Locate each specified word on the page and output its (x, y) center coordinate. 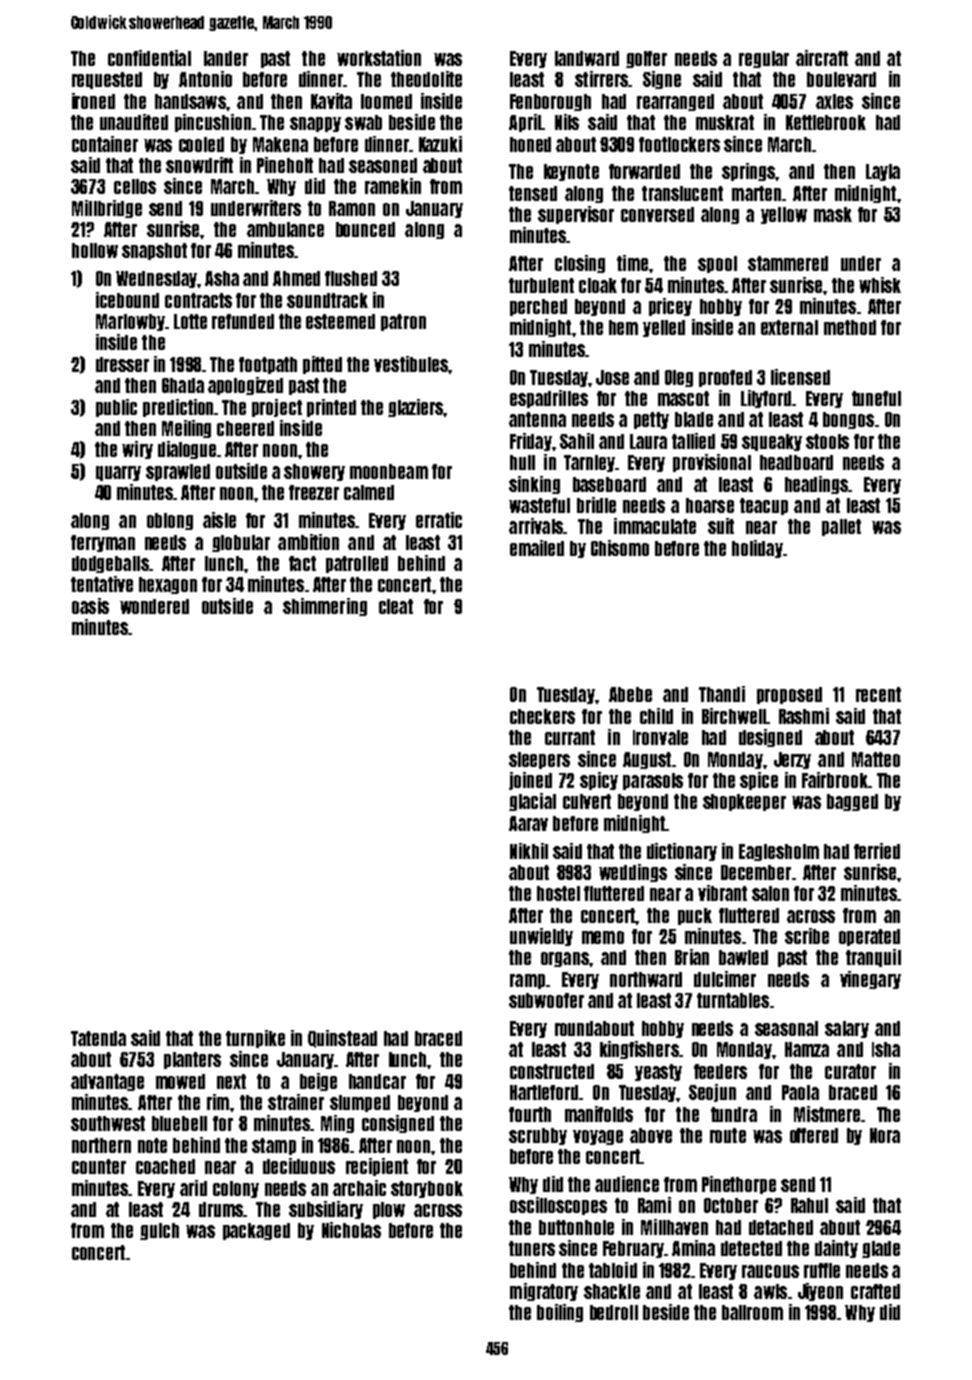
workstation (379, 58)
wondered (154, 606)
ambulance (285, 229)
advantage (107, 1082)
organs (565, 959)
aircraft (822, 58)
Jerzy (792, 760)
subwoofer (546, 1000)
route (728, 1135)
